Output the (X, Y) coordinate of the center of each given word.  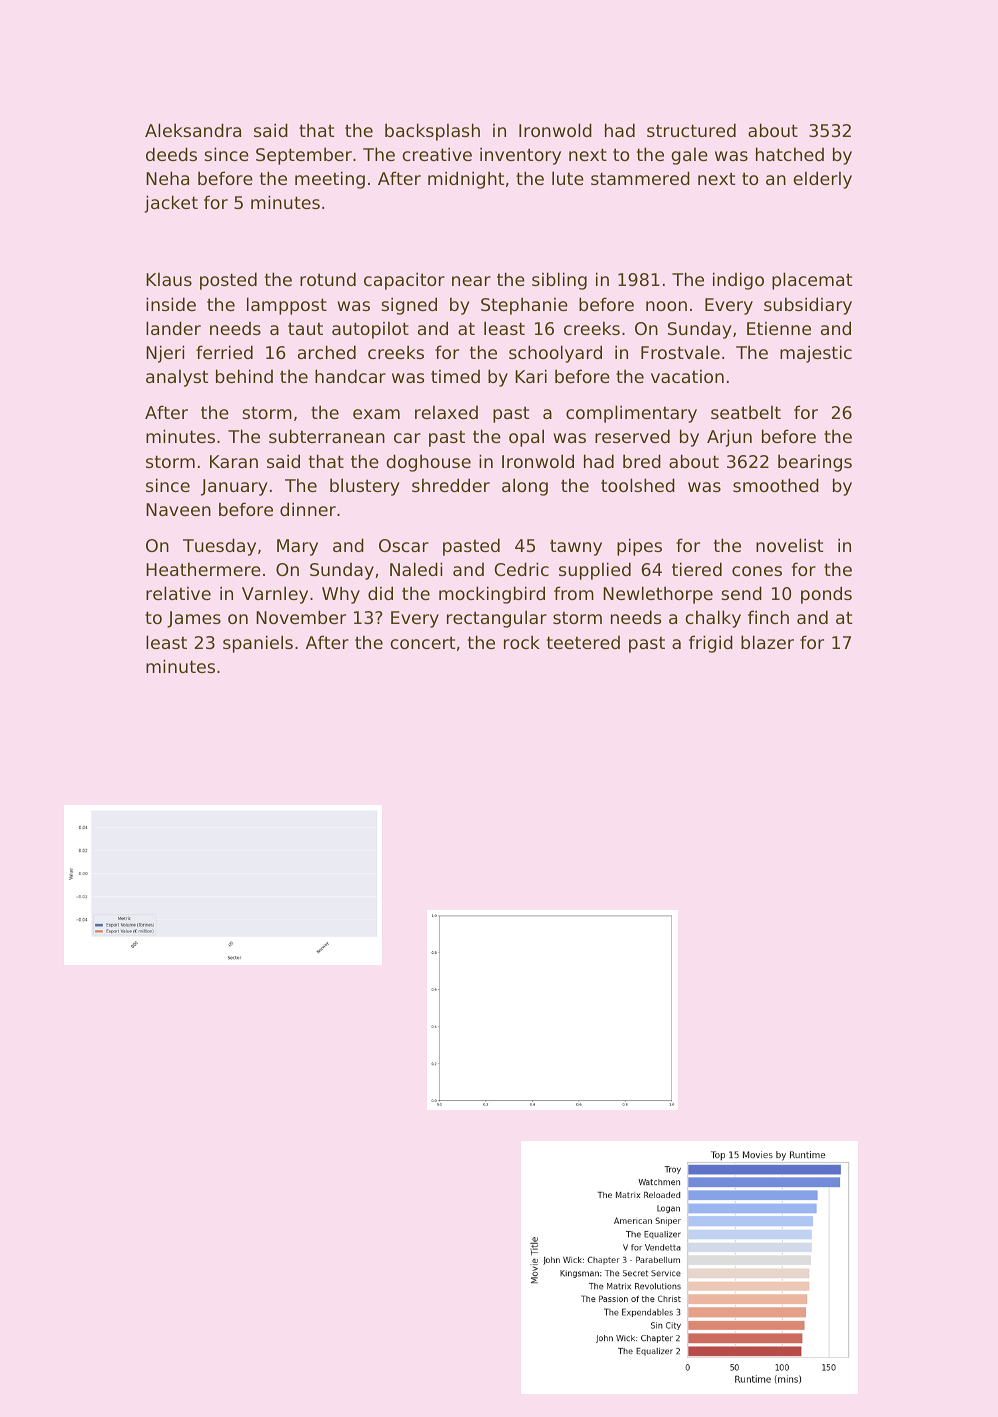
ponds (826, 595)
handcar (350, 376)
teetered (583, 642)
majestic (816, 354)
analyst (177, 378)
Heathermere (203, 569)
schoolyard (555, 354)
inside (171, 304)
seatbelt (746, 412)
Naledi (416, 569)
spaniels (258, 644)
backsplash (432, 132)
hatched (790, 154)
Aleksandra (193, 130)
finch (768, 617)
